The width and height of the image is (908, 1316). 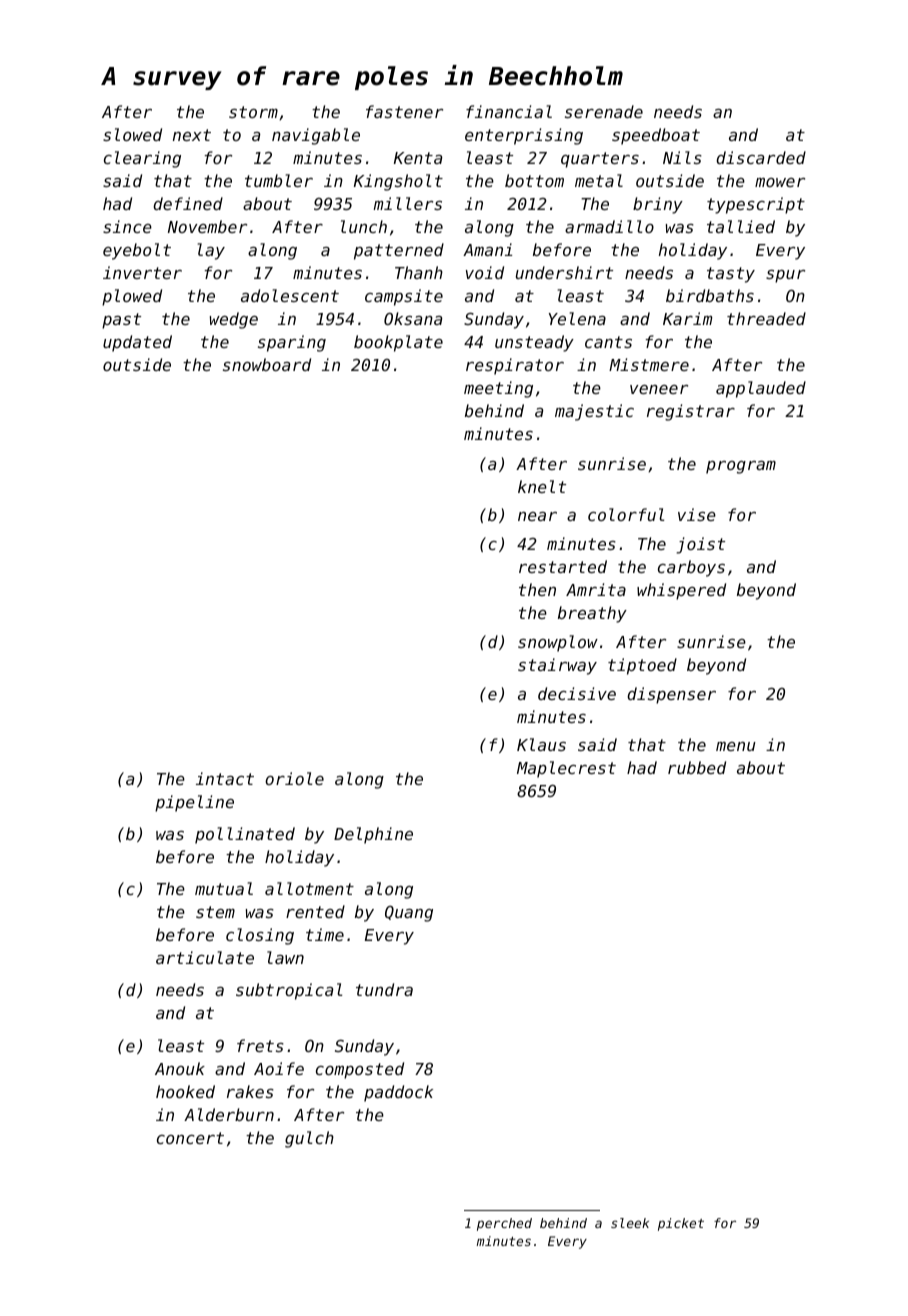 What do you see at coordinates (537, 589) in the image?
I see `then` at bounding box center [537, 589].
